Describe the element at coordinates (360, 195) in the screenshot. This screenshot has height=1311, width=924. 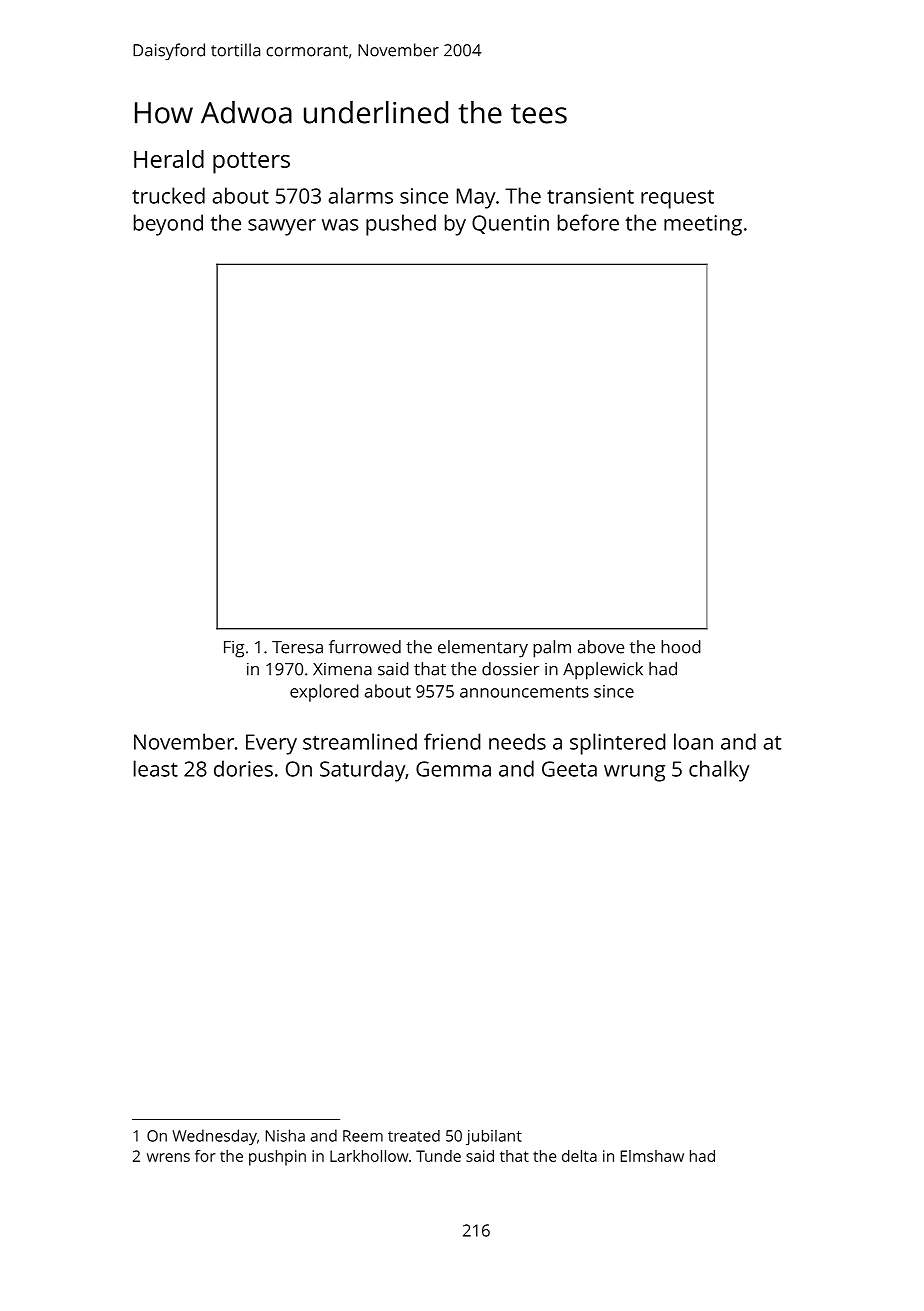
I see `alarms` at that location.
